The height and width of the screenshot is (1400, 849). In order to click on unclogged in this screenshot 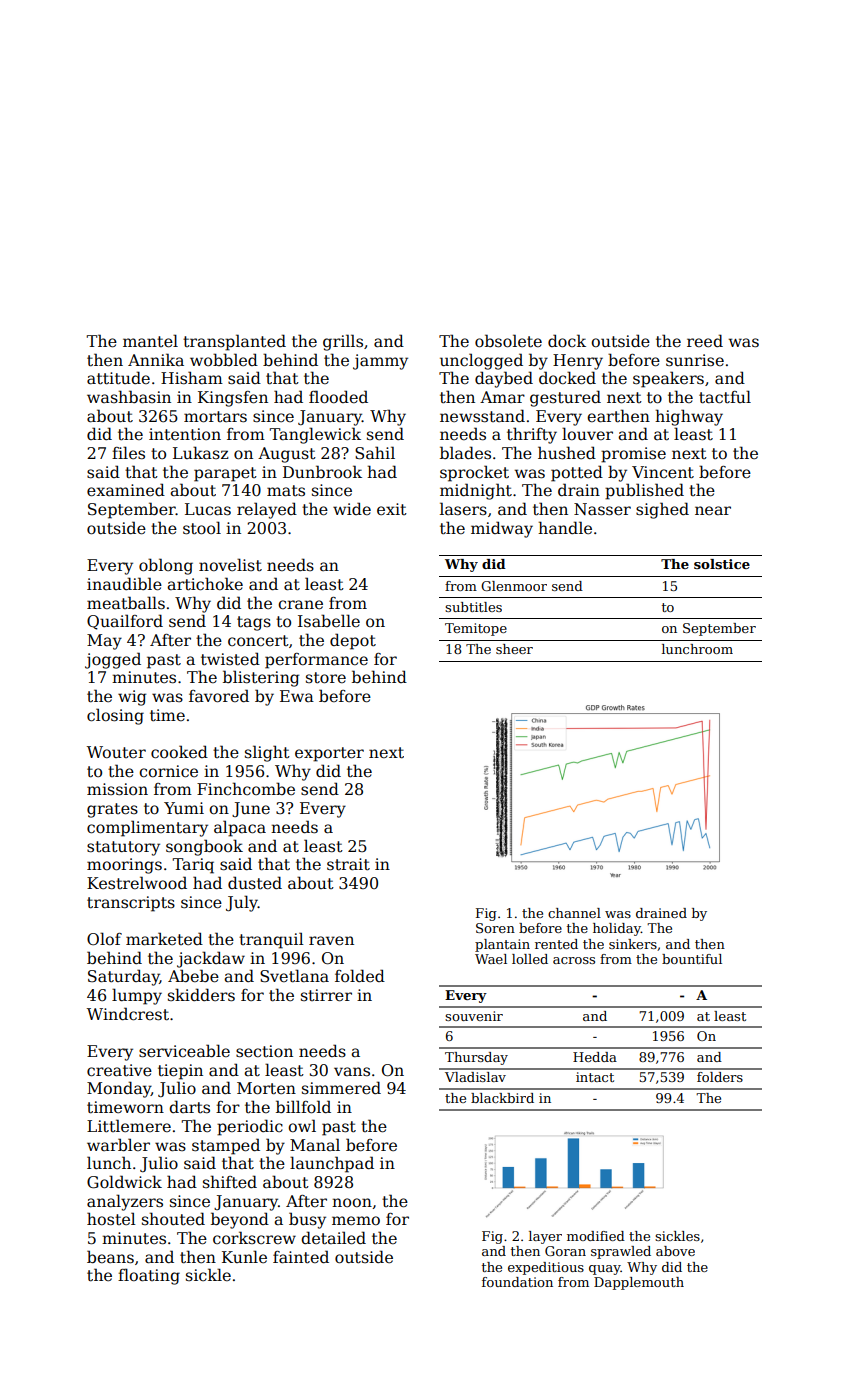, I will do `click(481, 361)`.
